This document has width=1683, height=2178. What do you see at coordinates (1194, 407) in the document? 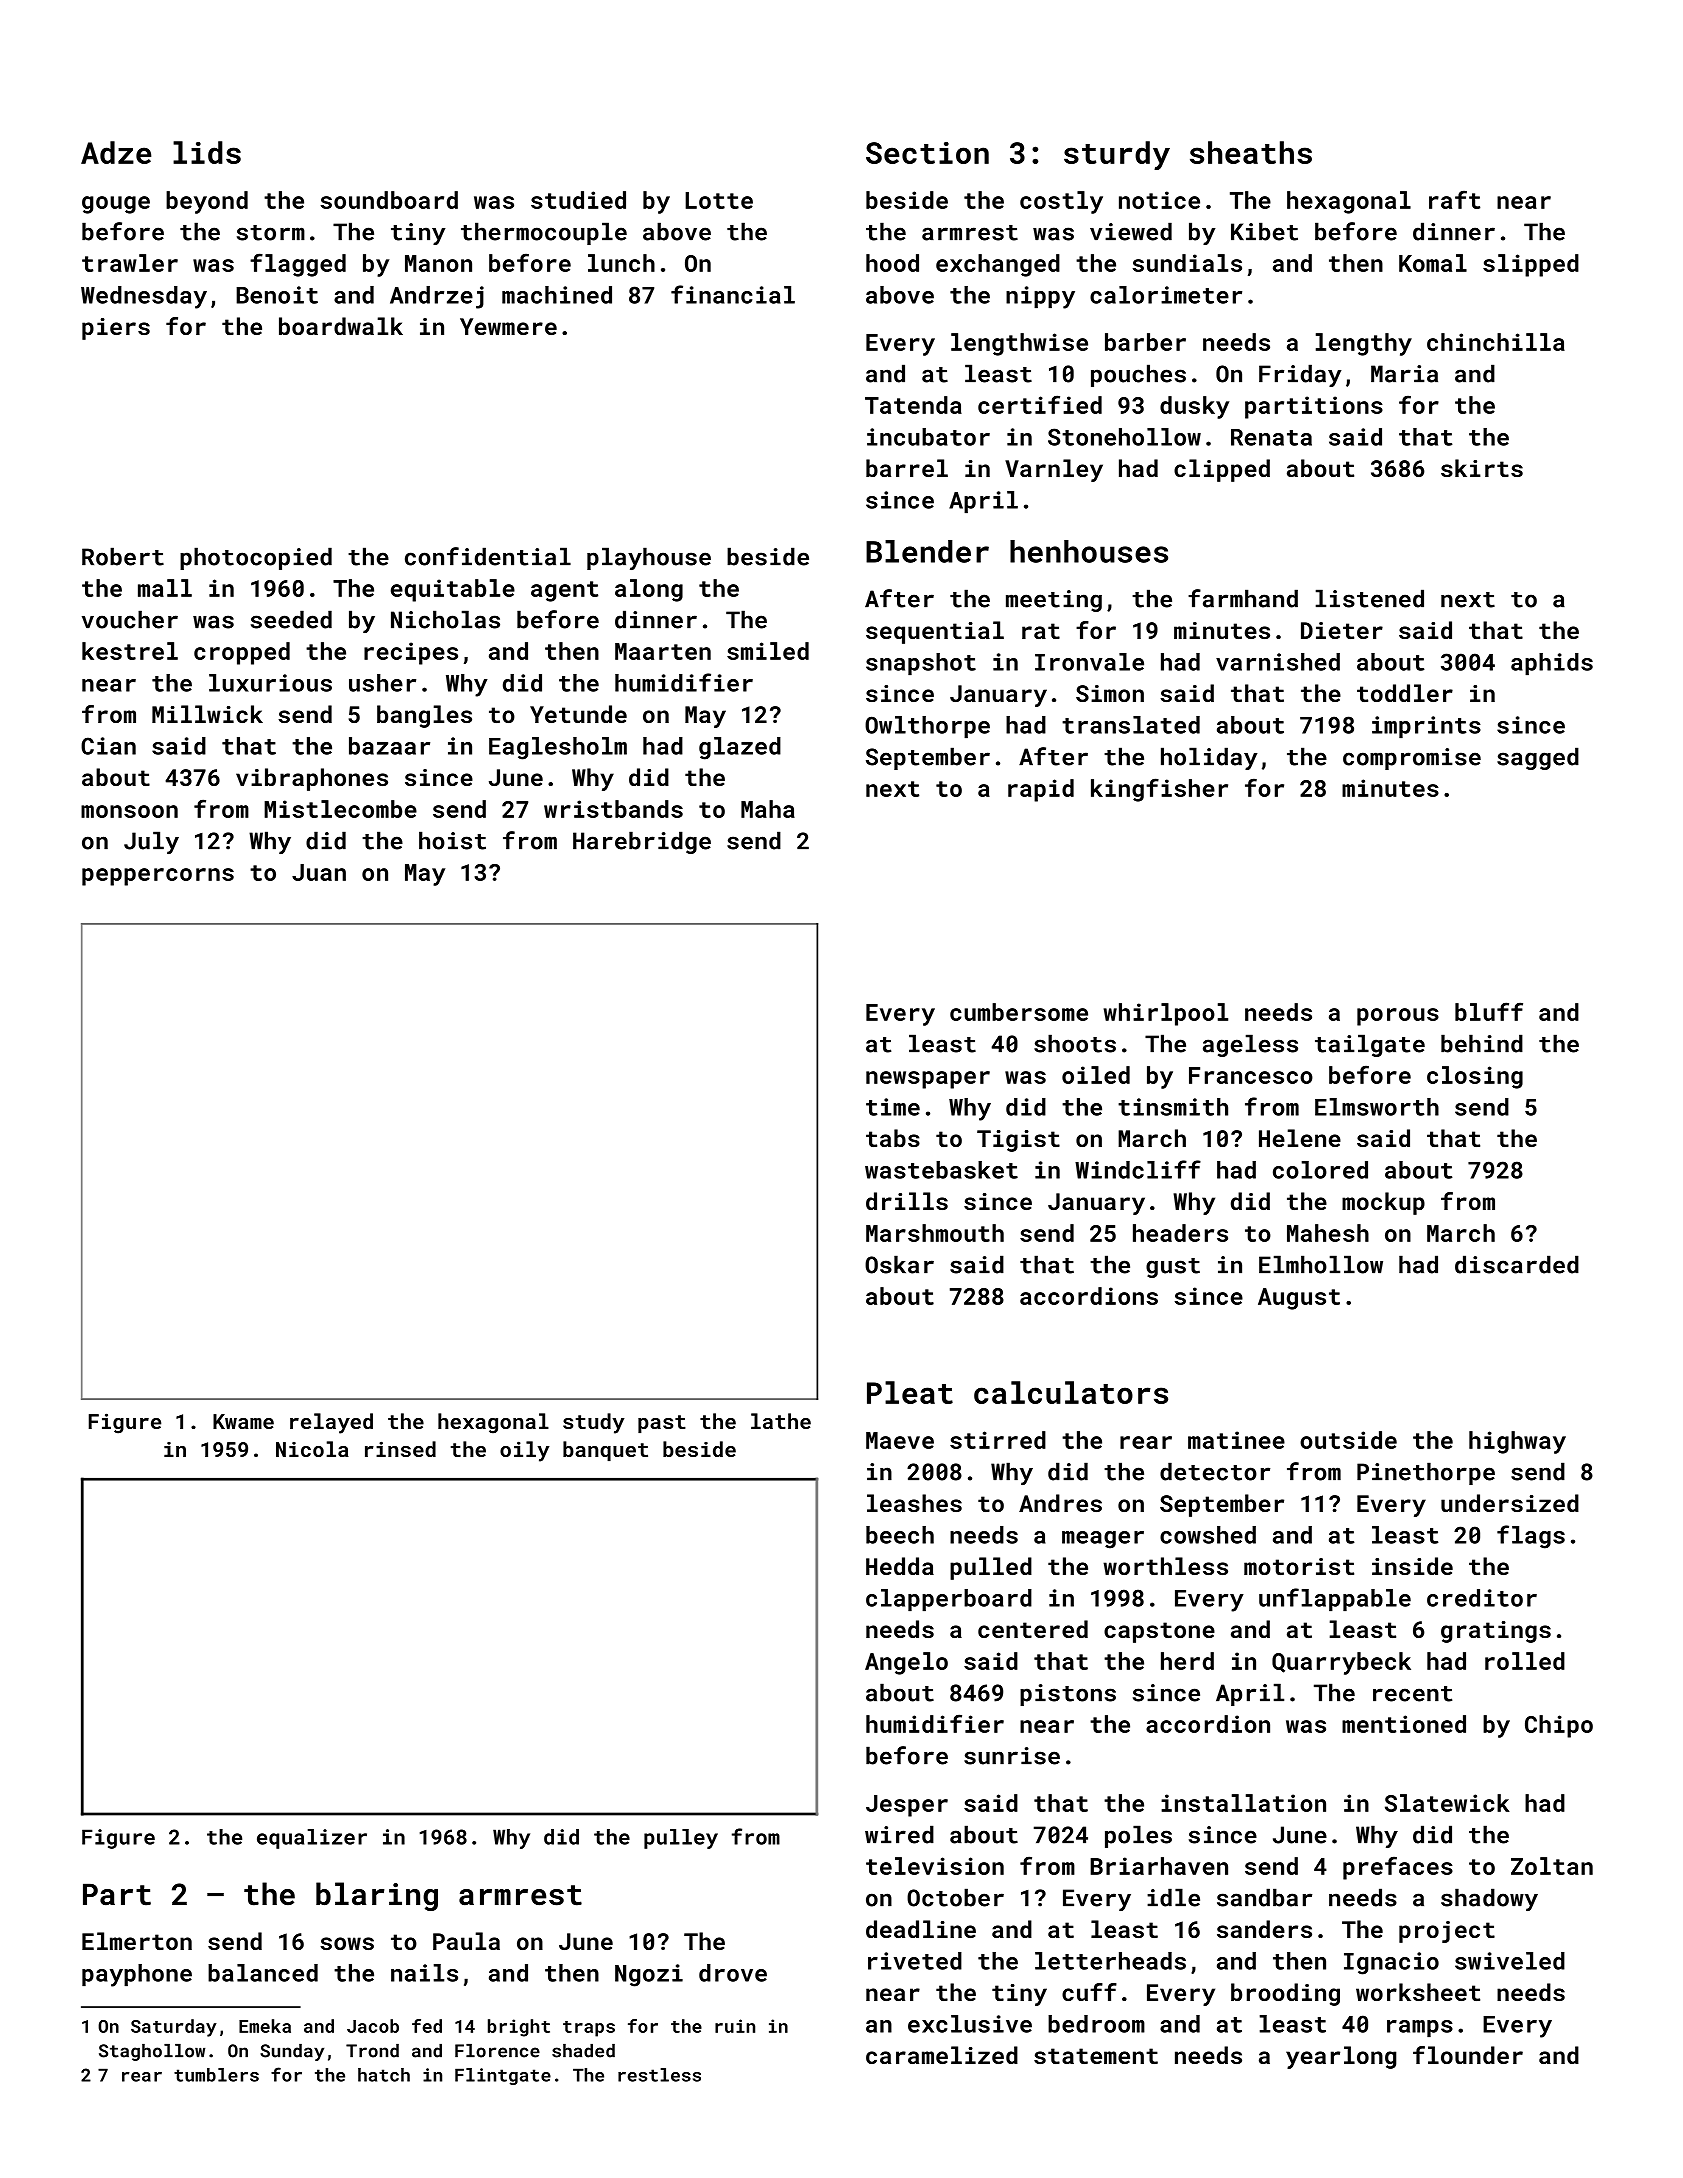
I see `dusky` at bounding box center [1194, 407].
